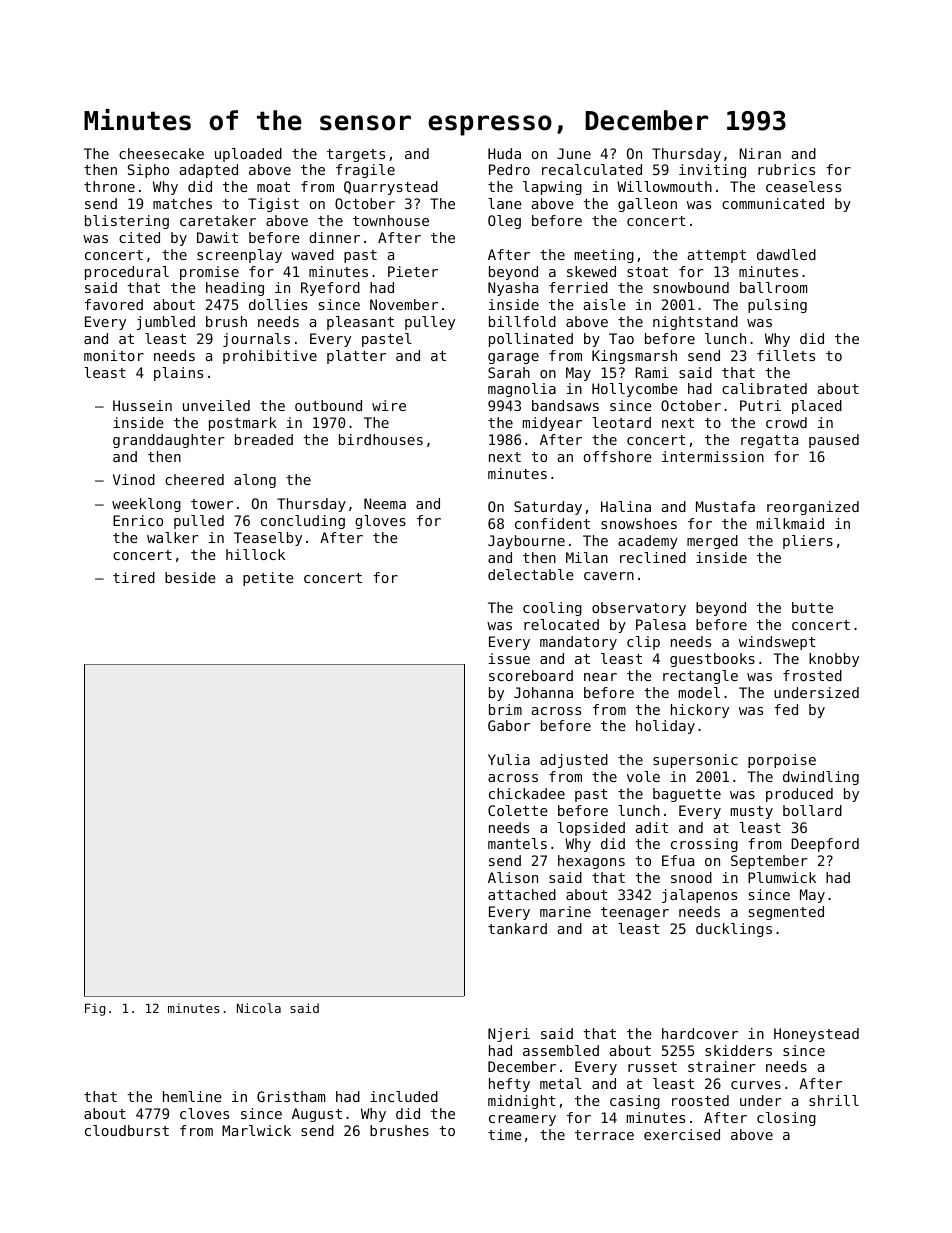 Image resolution: width=952 pixels, height=1233 pixels. What do you see at coordinates (812, 675) in the document?
I see `frosted` at bounding box center [812, 675].
